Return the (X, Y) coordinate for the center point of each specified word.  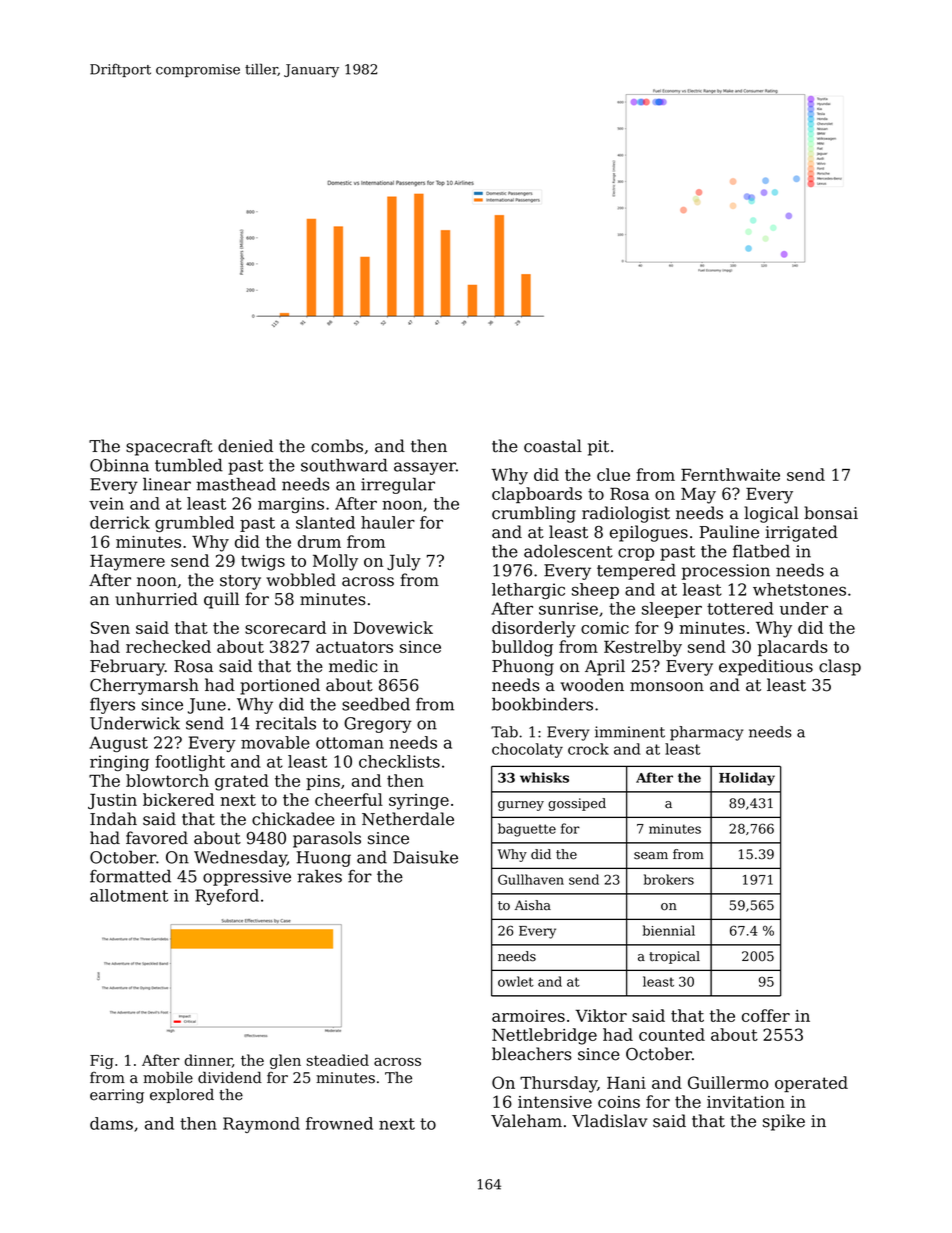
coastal (553, 446)
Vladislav (609, 1121)
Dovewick (393, 627)
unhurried (156, 599)
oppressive (247, 878)
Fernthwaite (730, 474)
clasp (840, 667)
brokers (669, 879)
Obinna (119, 465)
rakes (319, 876)
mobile (168, 1078)
